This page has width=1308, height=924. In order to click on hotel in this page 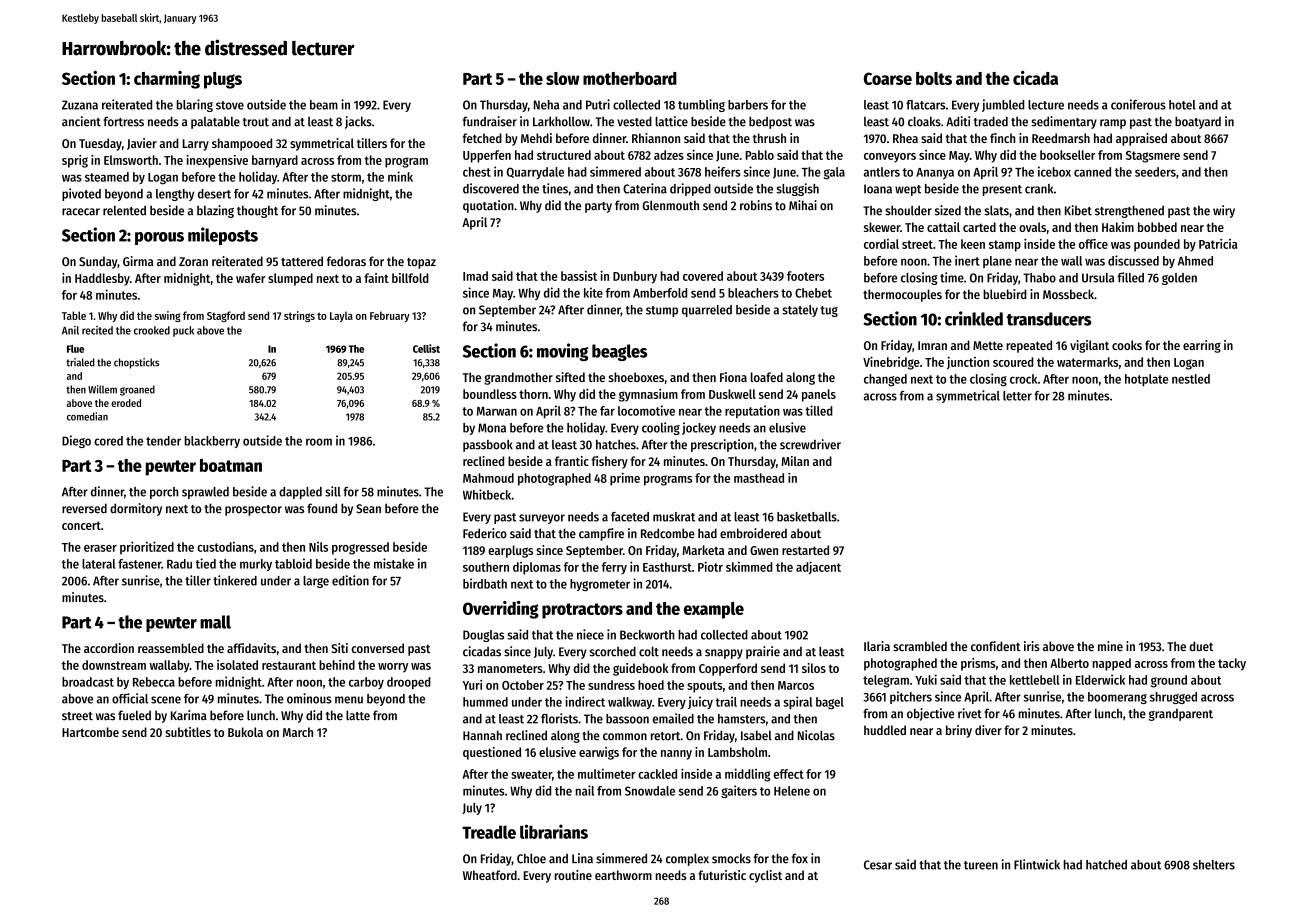, I will do `click(1182, 105)`.
